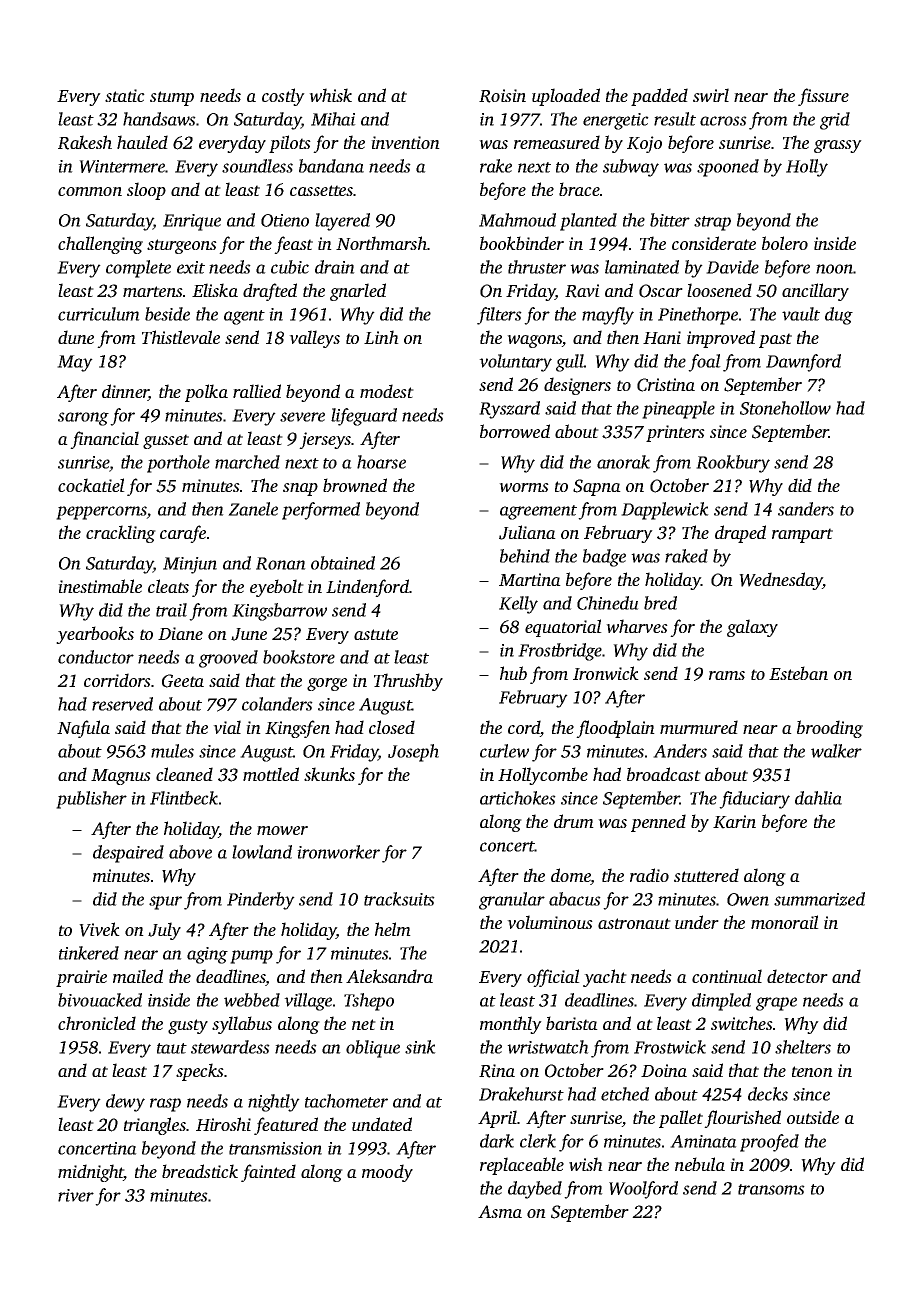 Image resolution: width=924 pixels, height=1314 pixels. What do you see at coordinates (502, 96) in the screenshot?
I see `Roisin` at bounding box center [502, 96].
